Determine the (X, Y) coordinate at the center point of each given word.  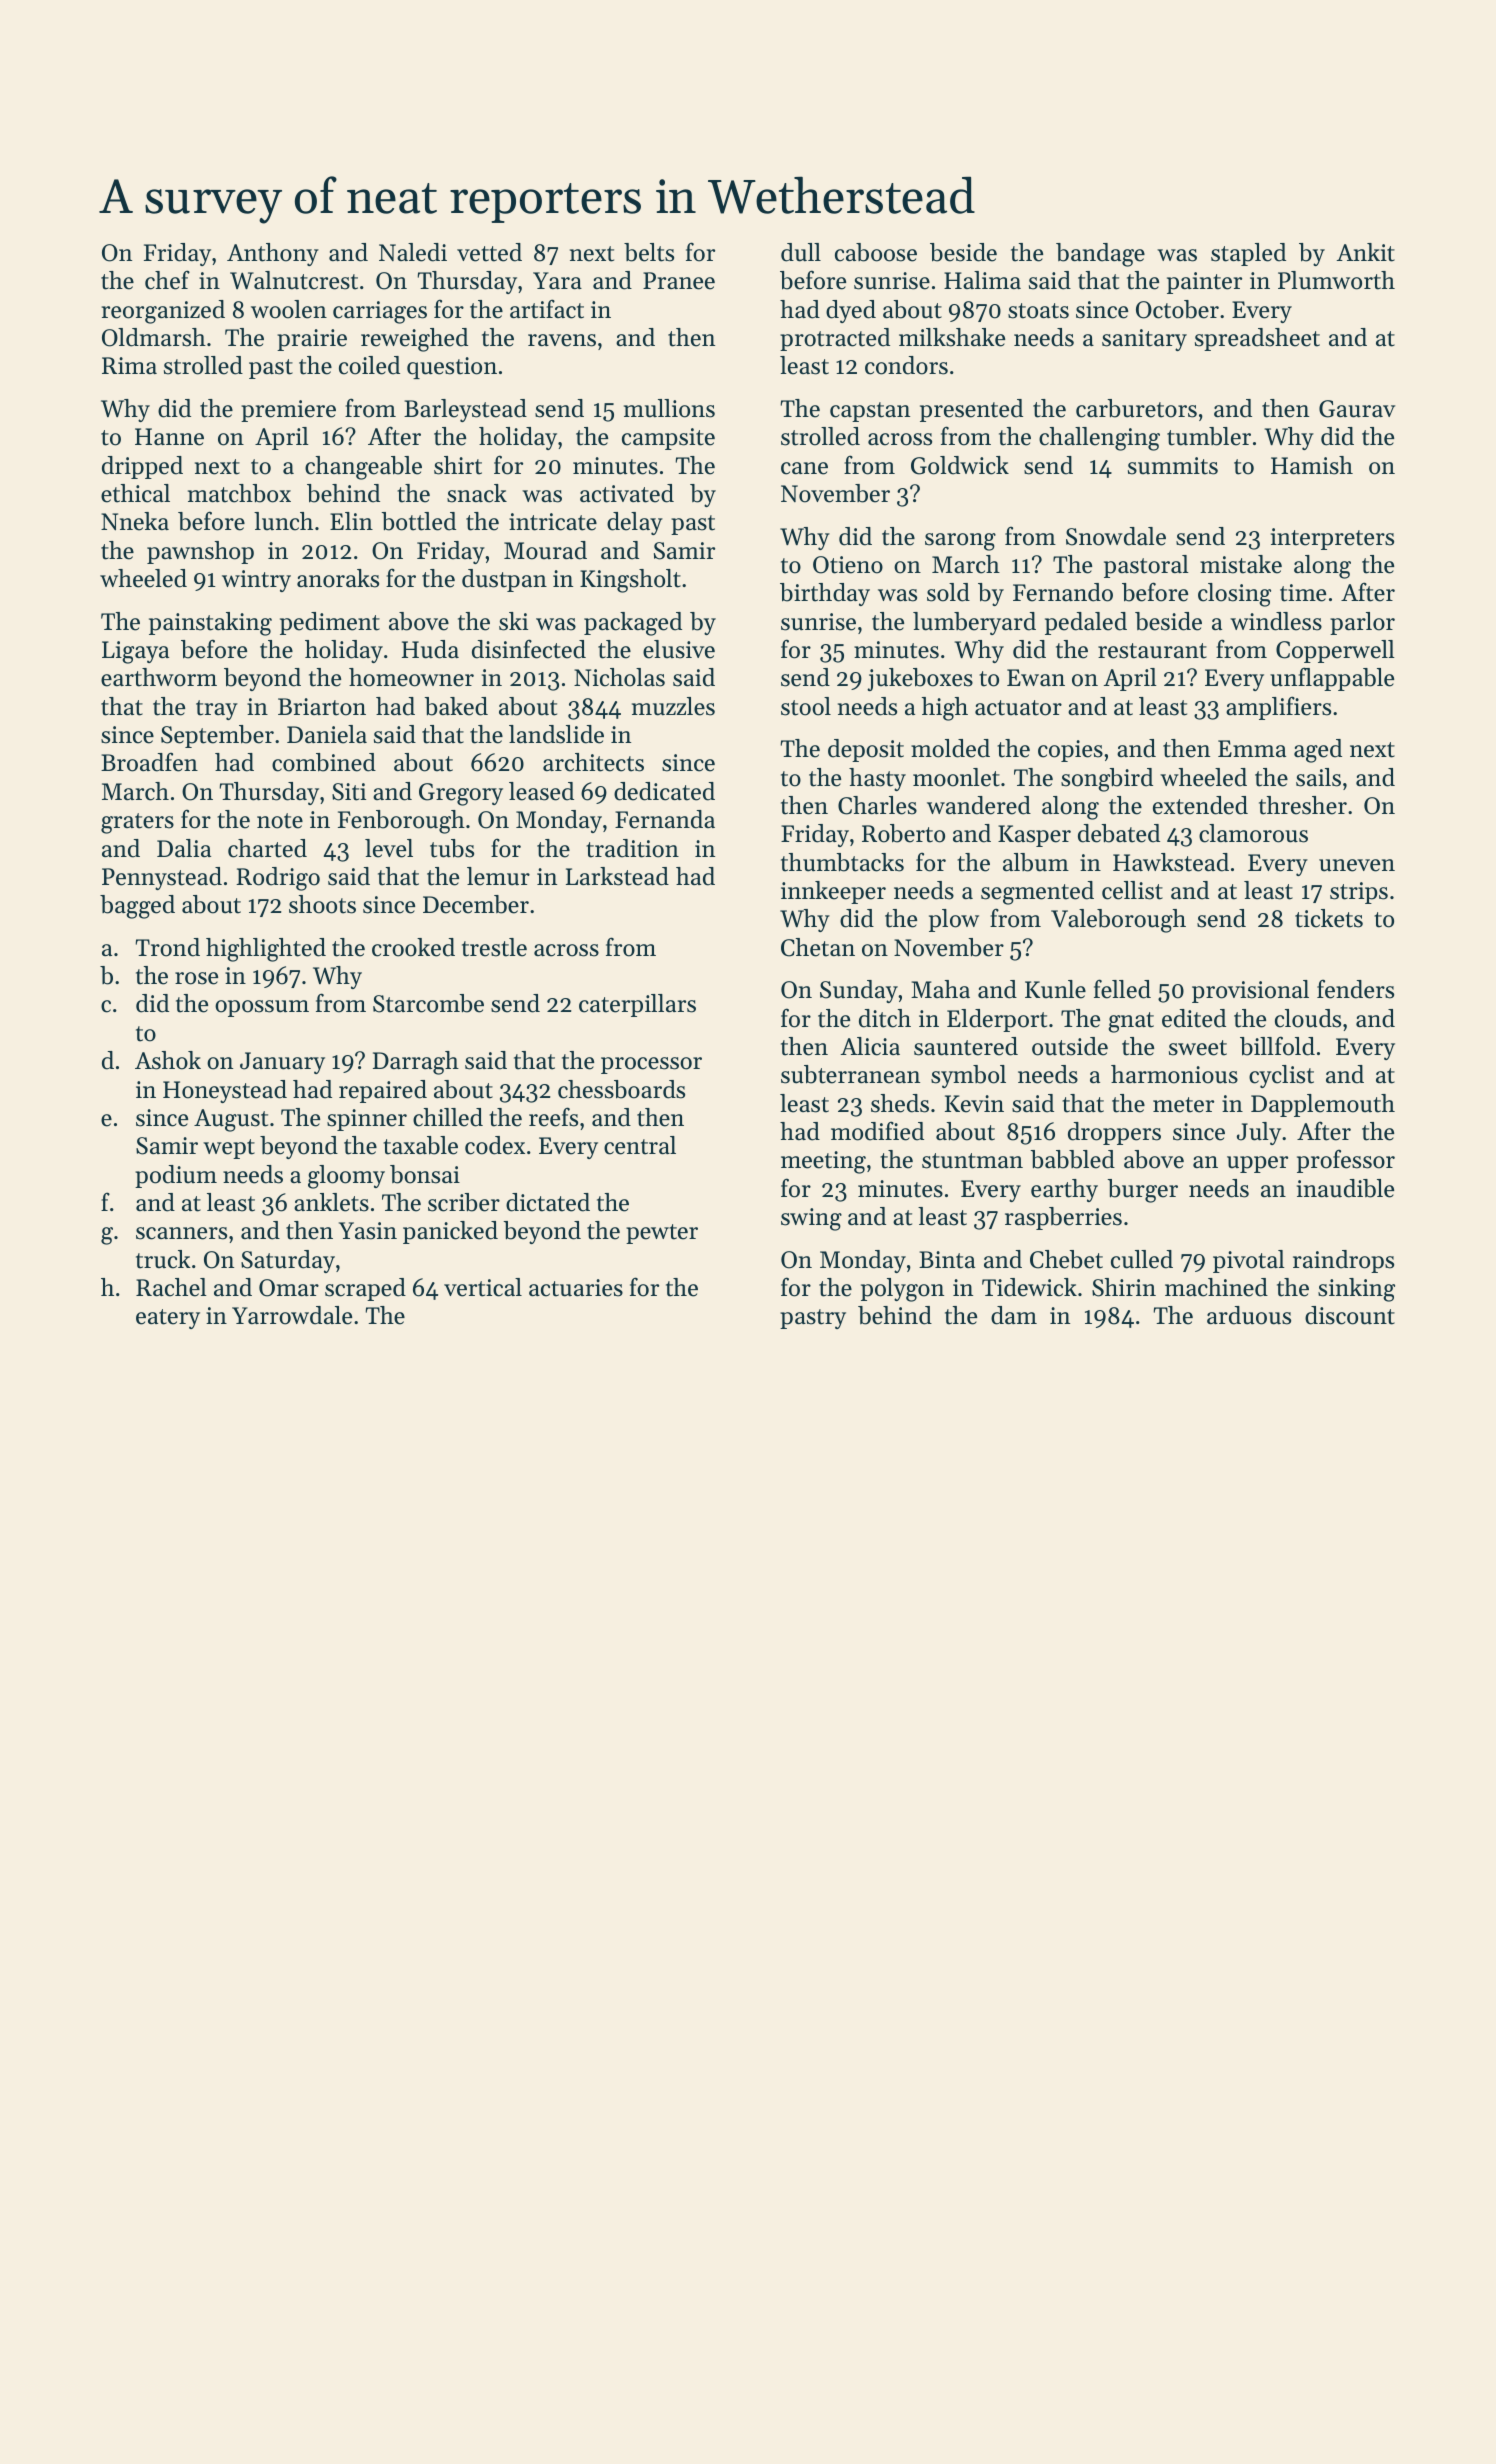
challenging (1099, 439)
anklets (331, 1202)
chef (167, 280)
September (217, 736)
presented (971, 410)
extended (1200, 805)
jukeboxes (920, 679)
